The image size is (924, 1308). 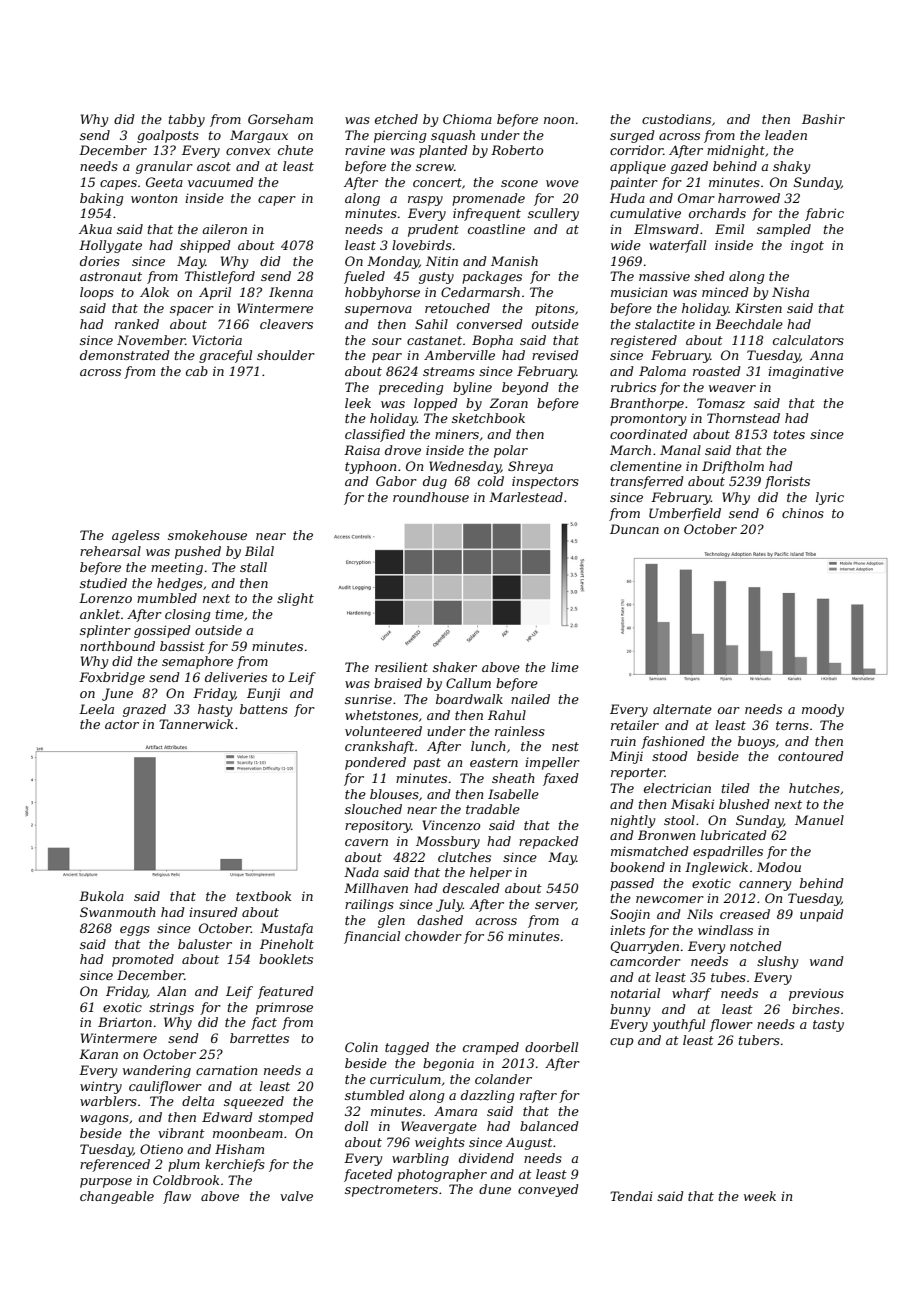 I want to click on Nada, so click(x=361, y=872).
